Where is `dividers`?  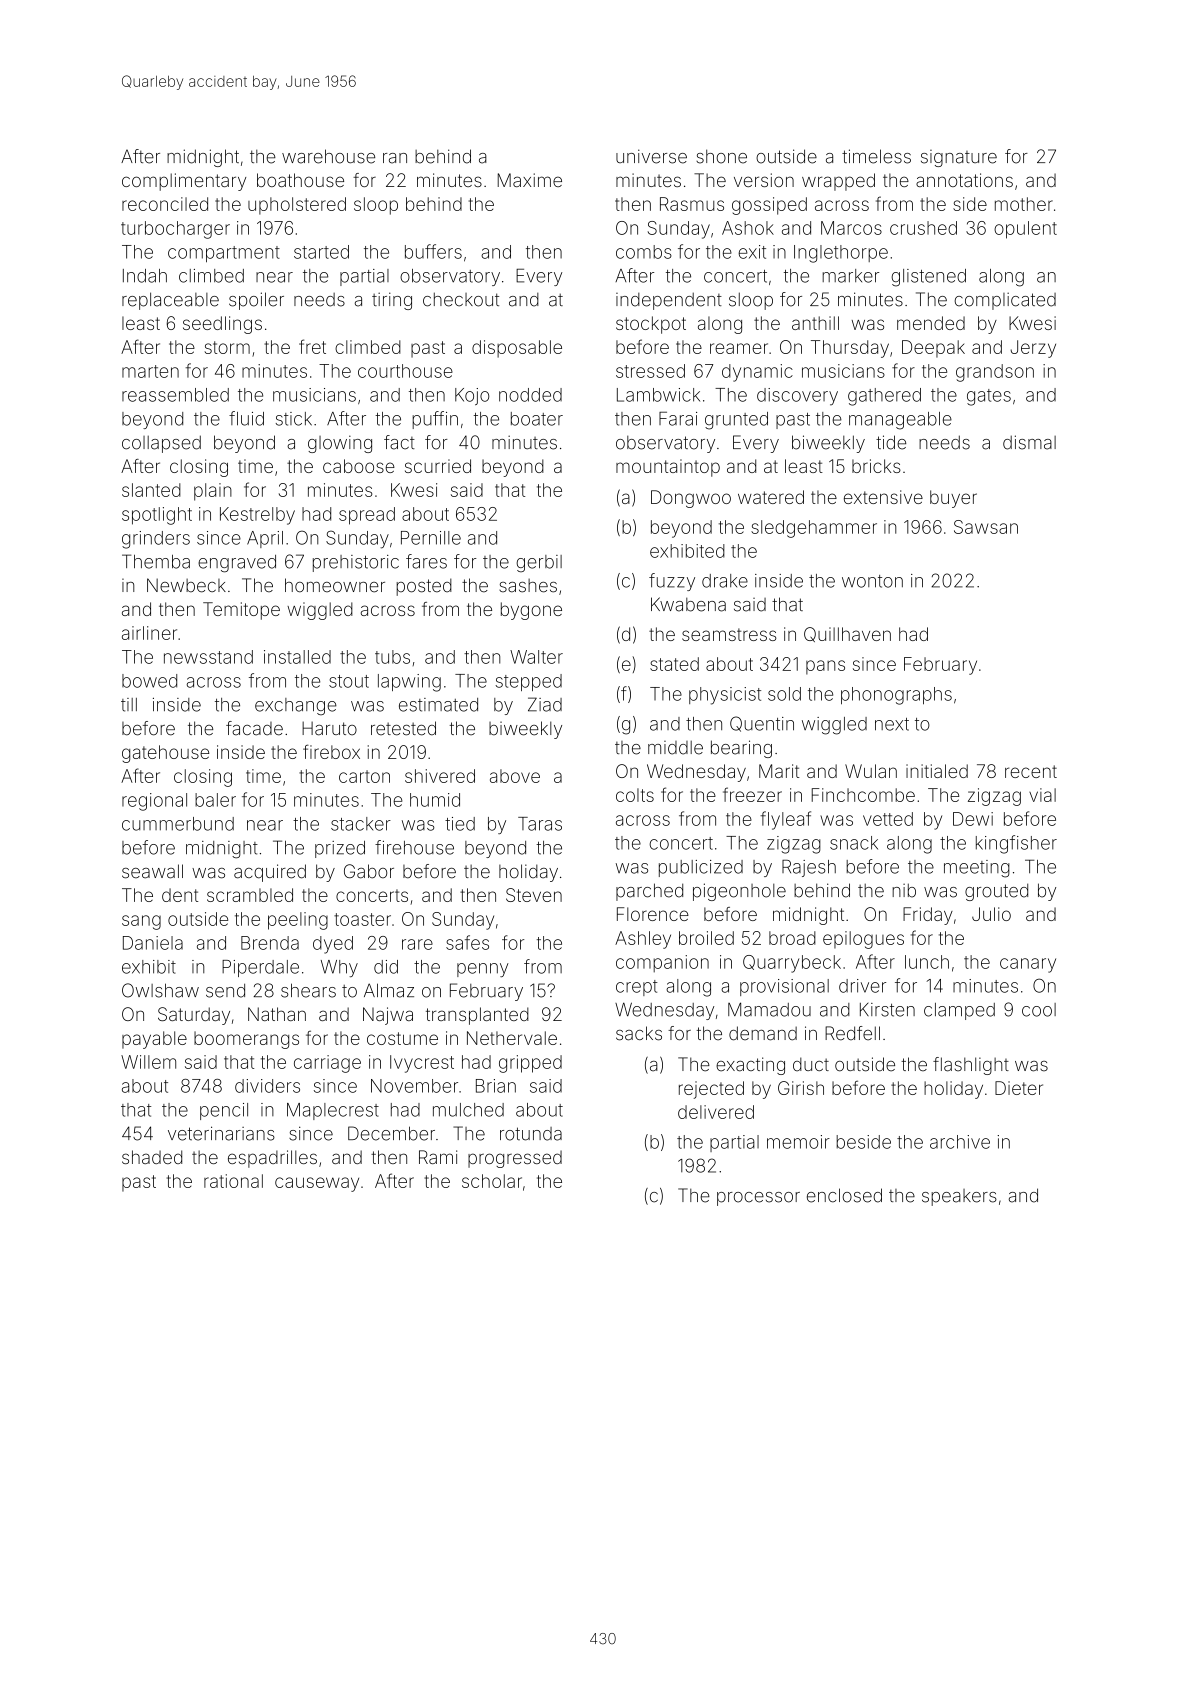 dividers is located at coordinates (267, 1086).
